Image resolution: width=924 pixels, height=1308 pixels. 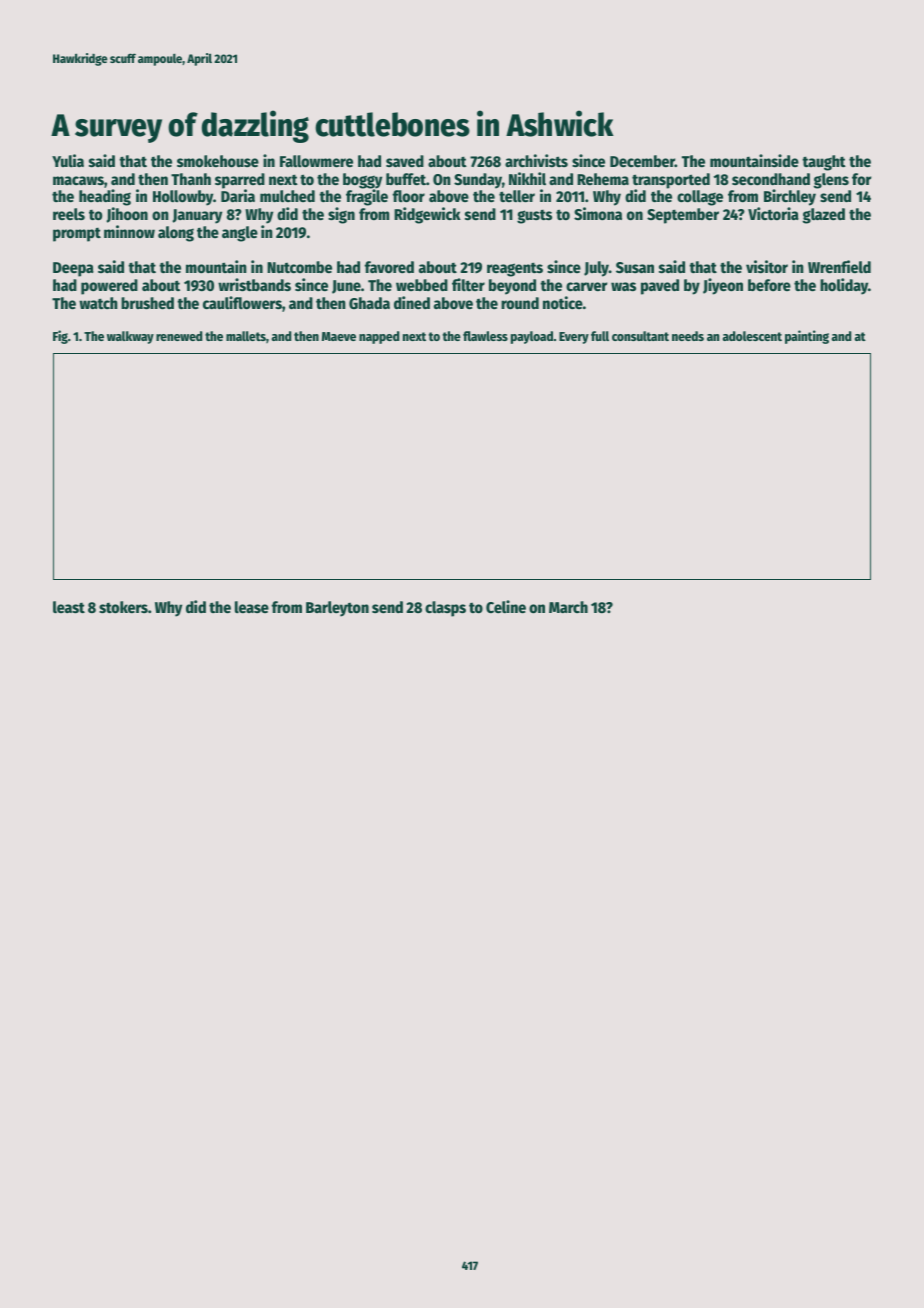 I want to click on Barleyton, so click(x=337, y=609).
